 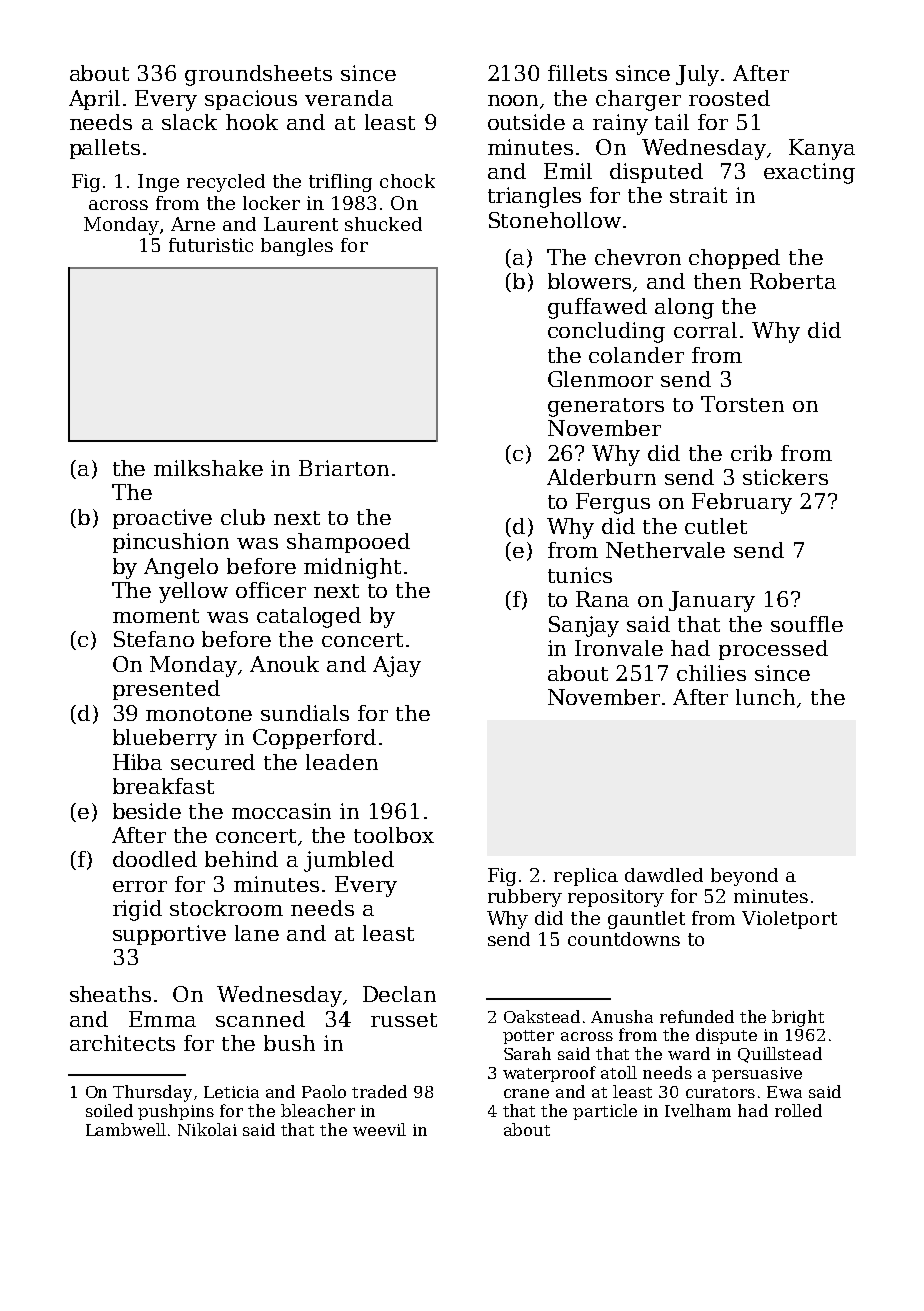 I want to click on Declan, so click(x=399, y=994).
